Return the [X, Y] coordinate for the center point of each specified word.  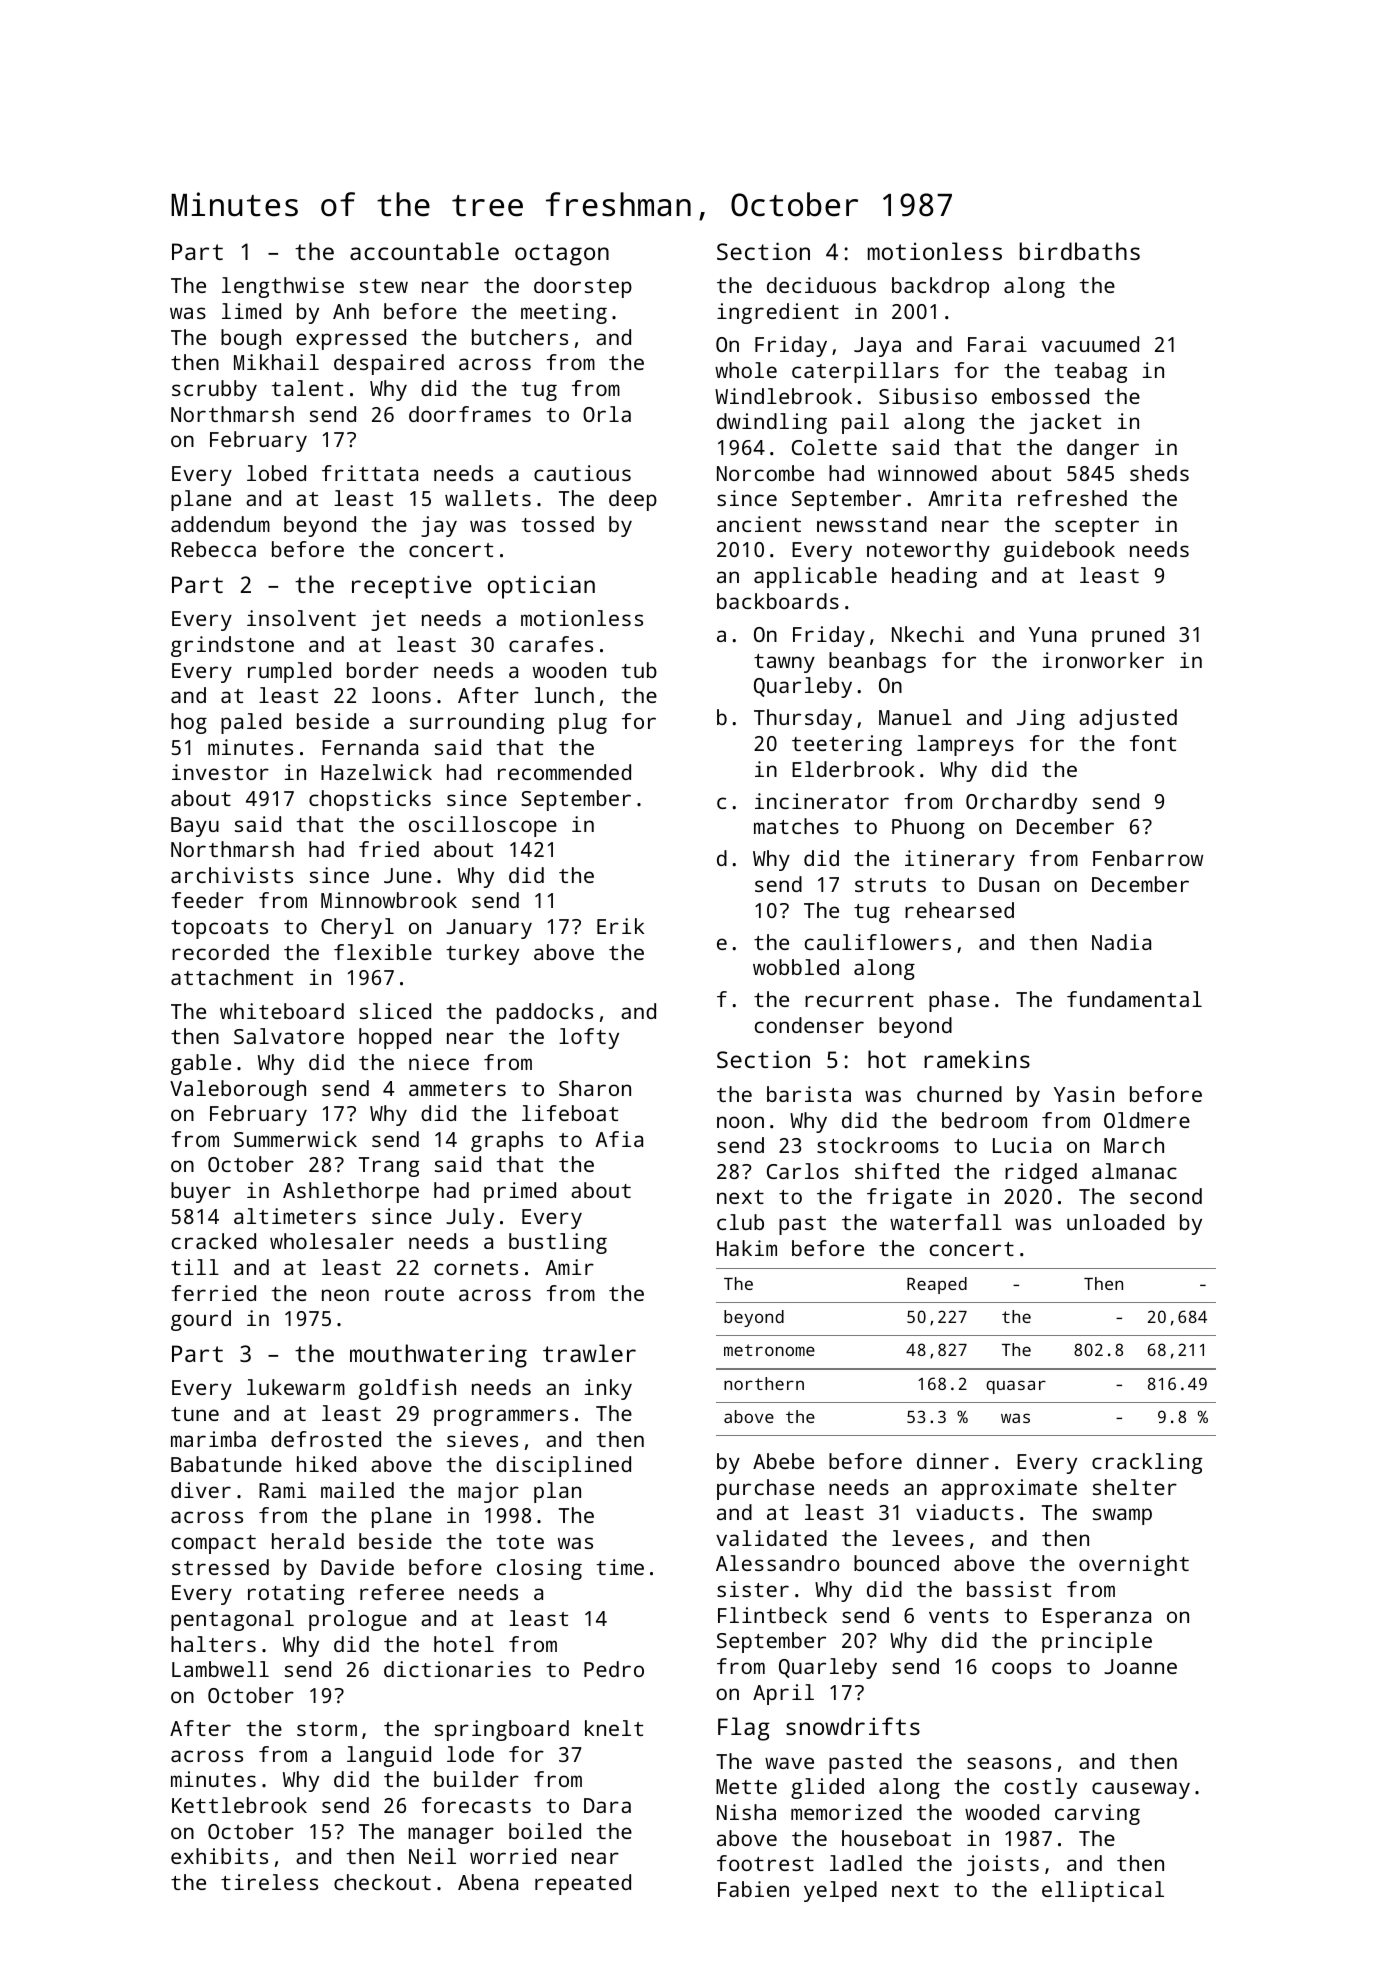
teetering [847, 745]
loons [401, 695]
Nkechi [928, 634]
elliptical [1103, 1891]
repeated [583, 1884]
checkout [382, 1882]
